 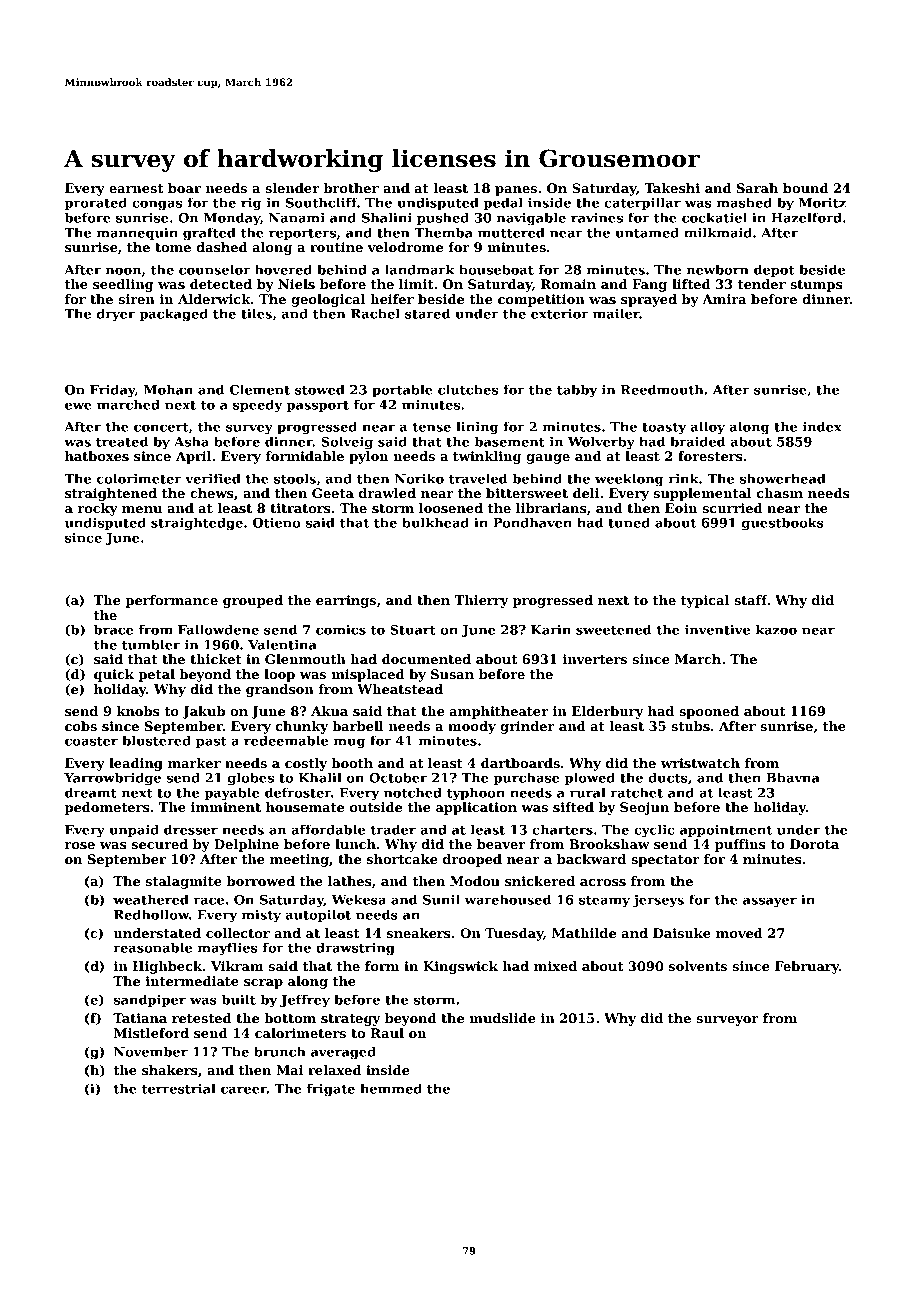 I want to click on bound, so click(x=805, y=188).
